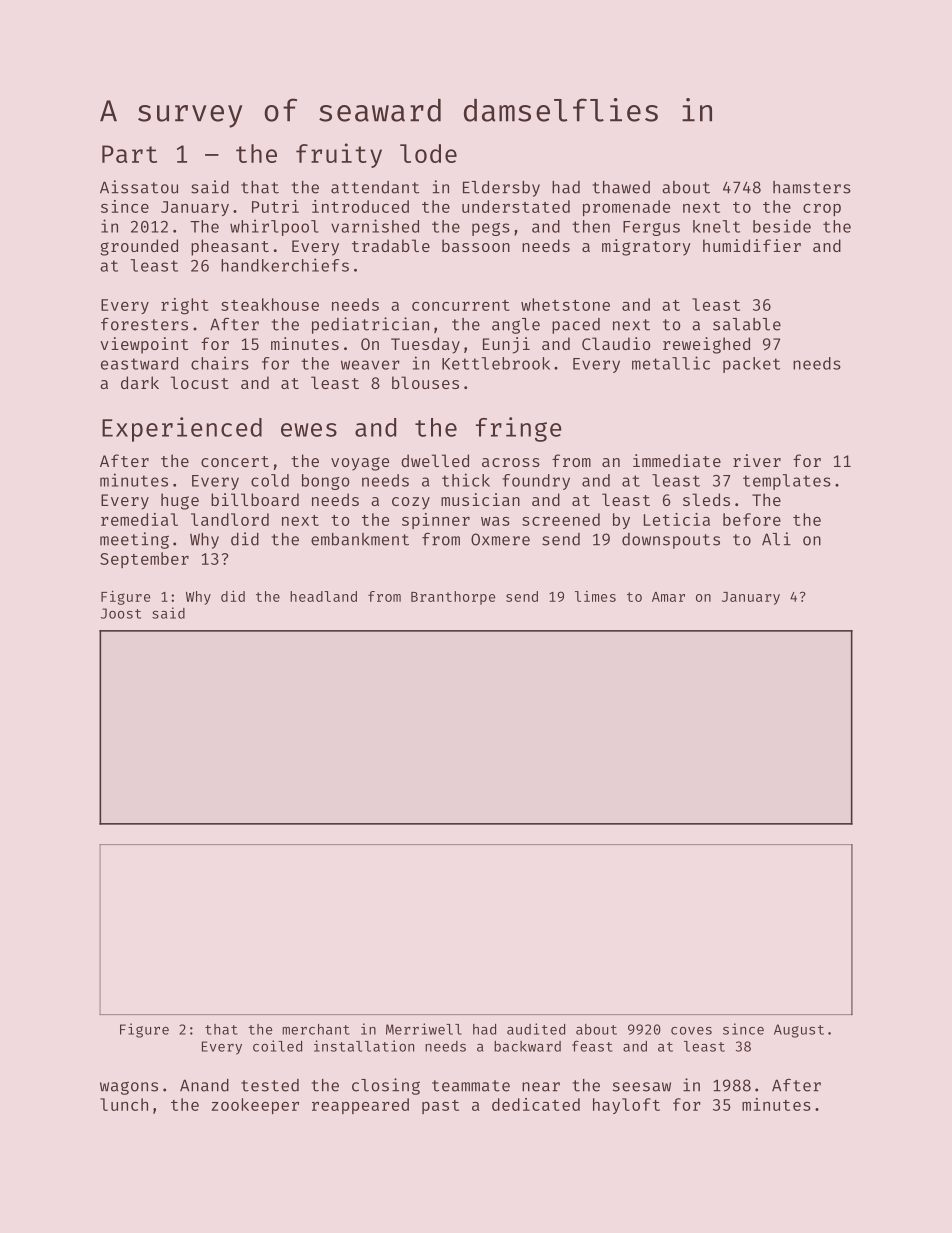 This screenshot has width=952, height=1233. I want to click on Merriwell, so click(424, 1029).
